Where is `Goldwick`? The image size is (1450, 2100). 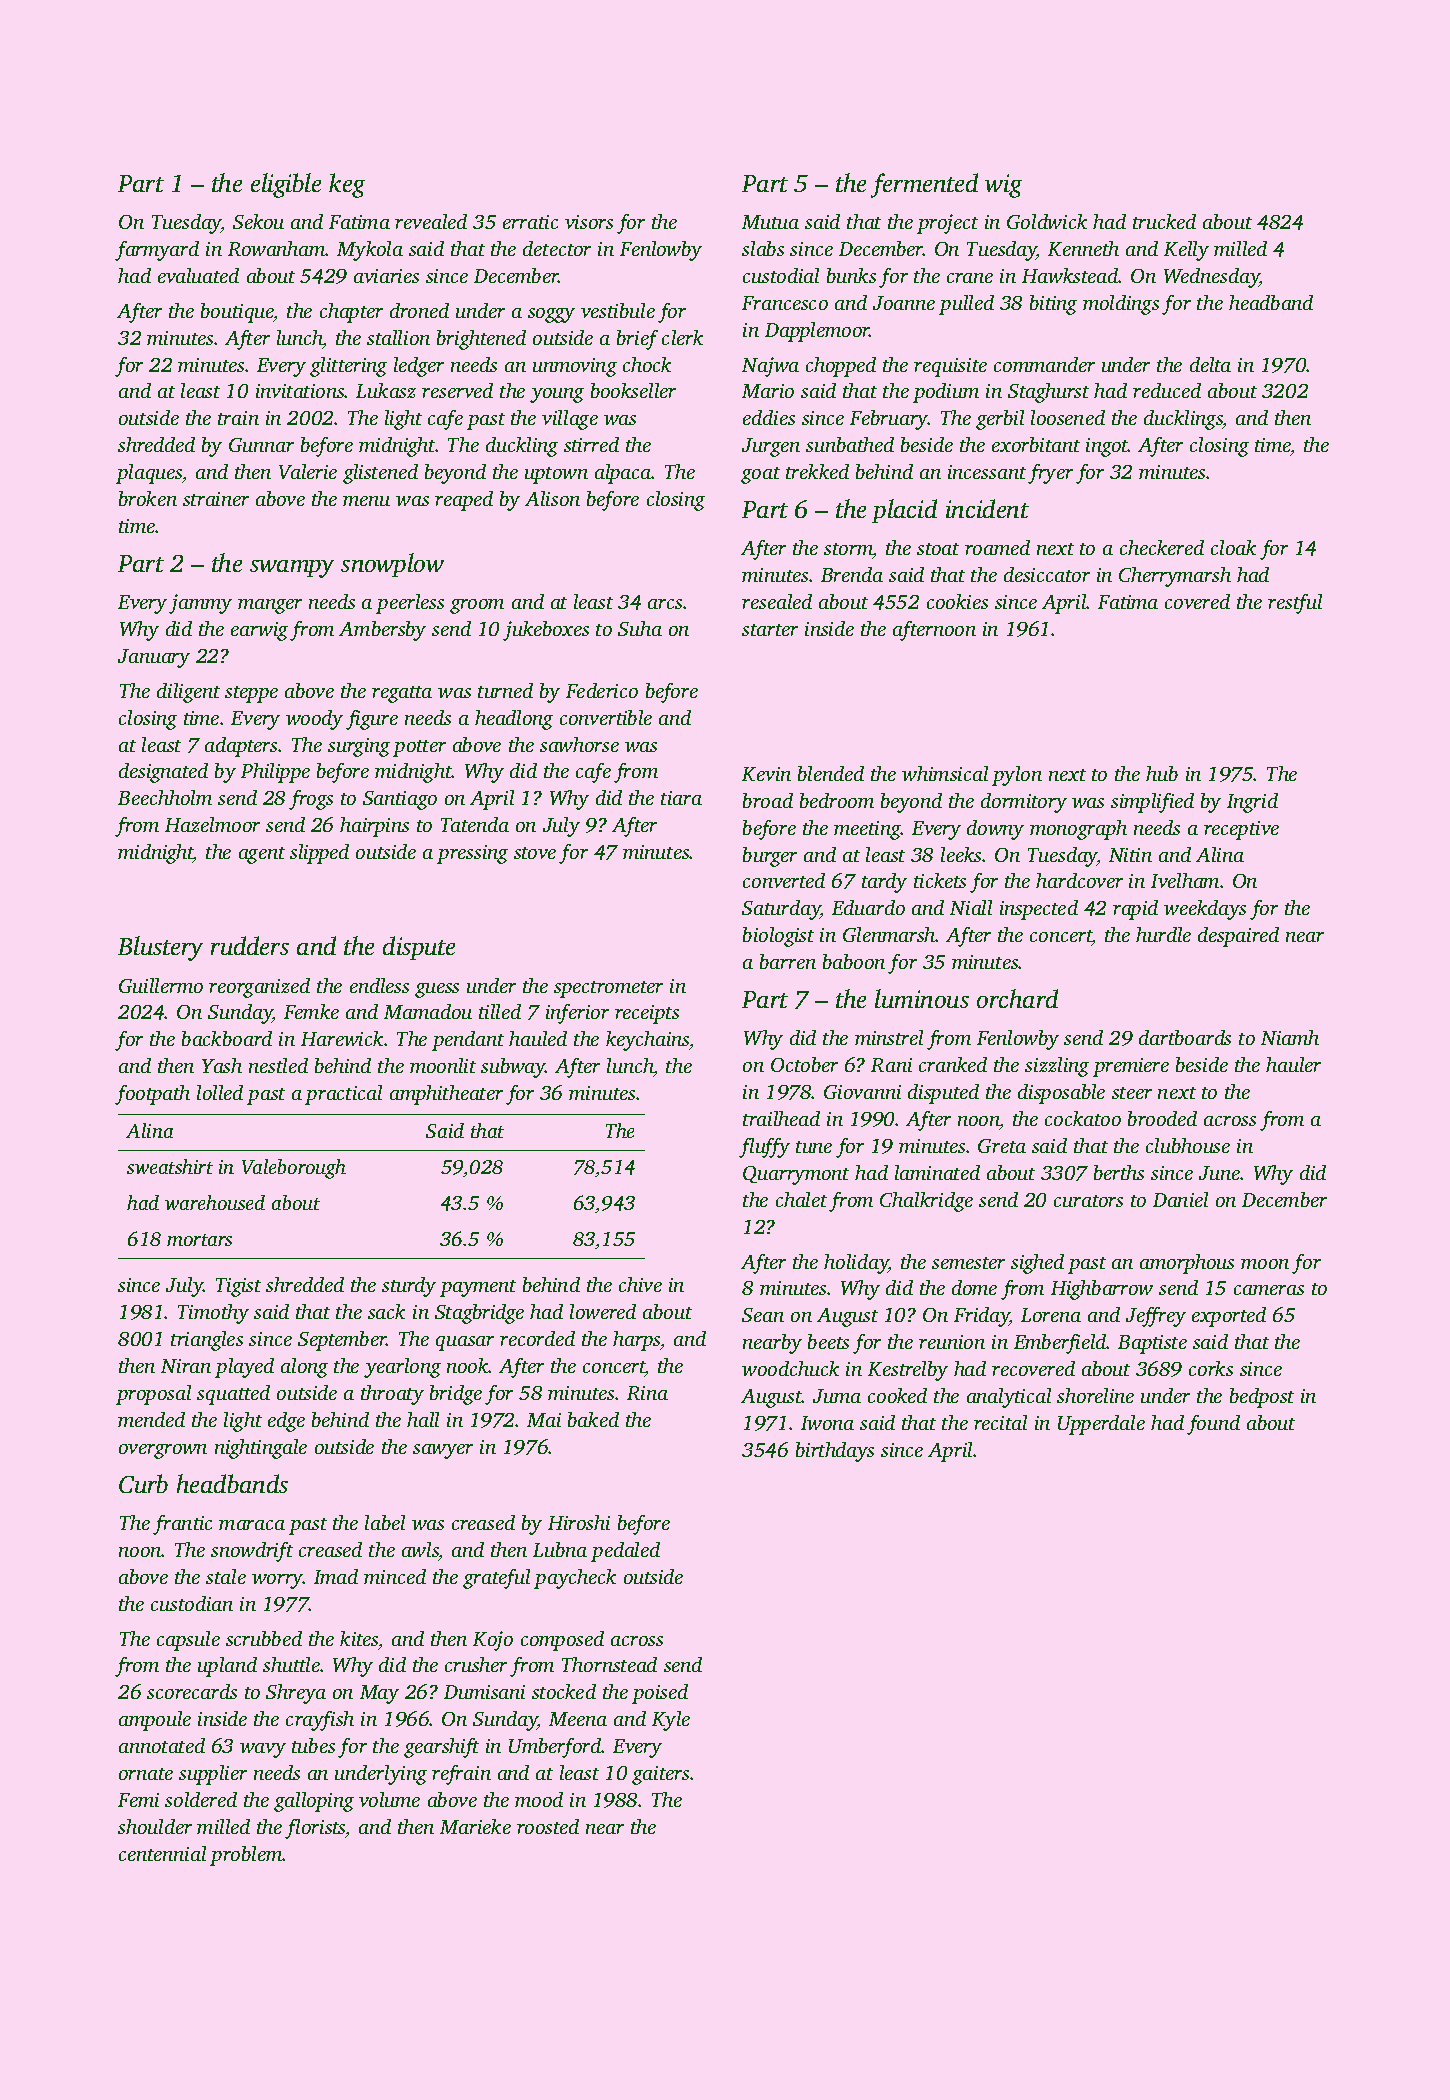
Goldwick is located at coordinates (1047, 221).
